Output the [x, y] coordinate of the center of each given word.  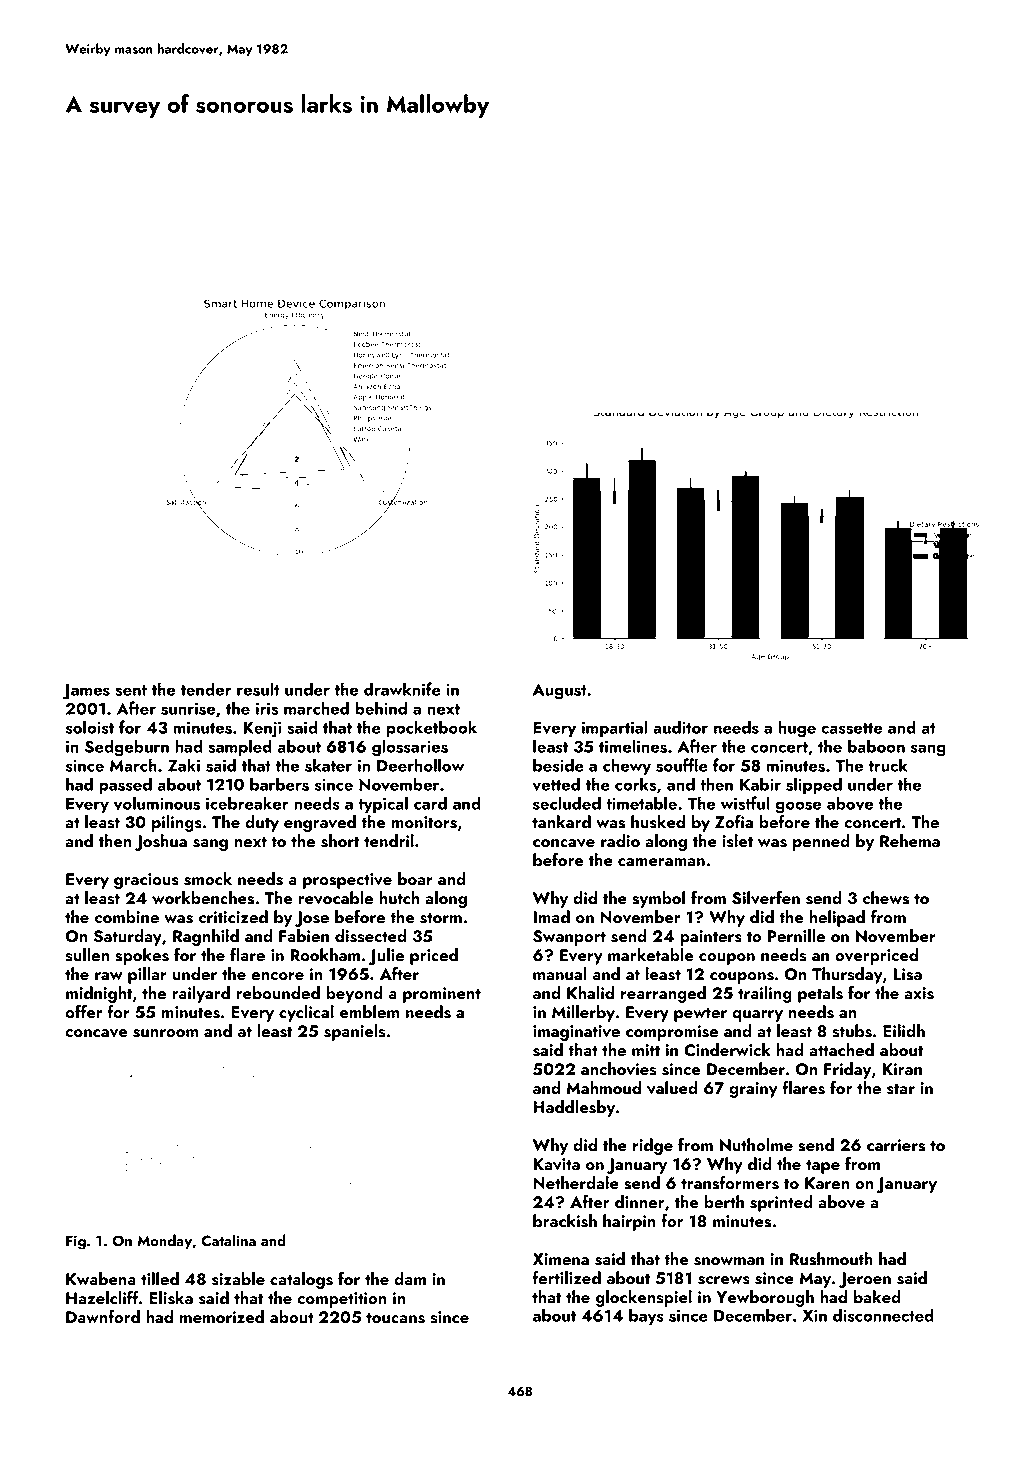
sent [131, 690]
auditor [680, 727]
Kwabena [101, 1278]
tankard [561, 821]
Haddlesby [574, 1108]
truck [888, 765]
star [901, 1089]
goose [799, 807]
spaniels [355, 1032]
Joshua [161, 842]
